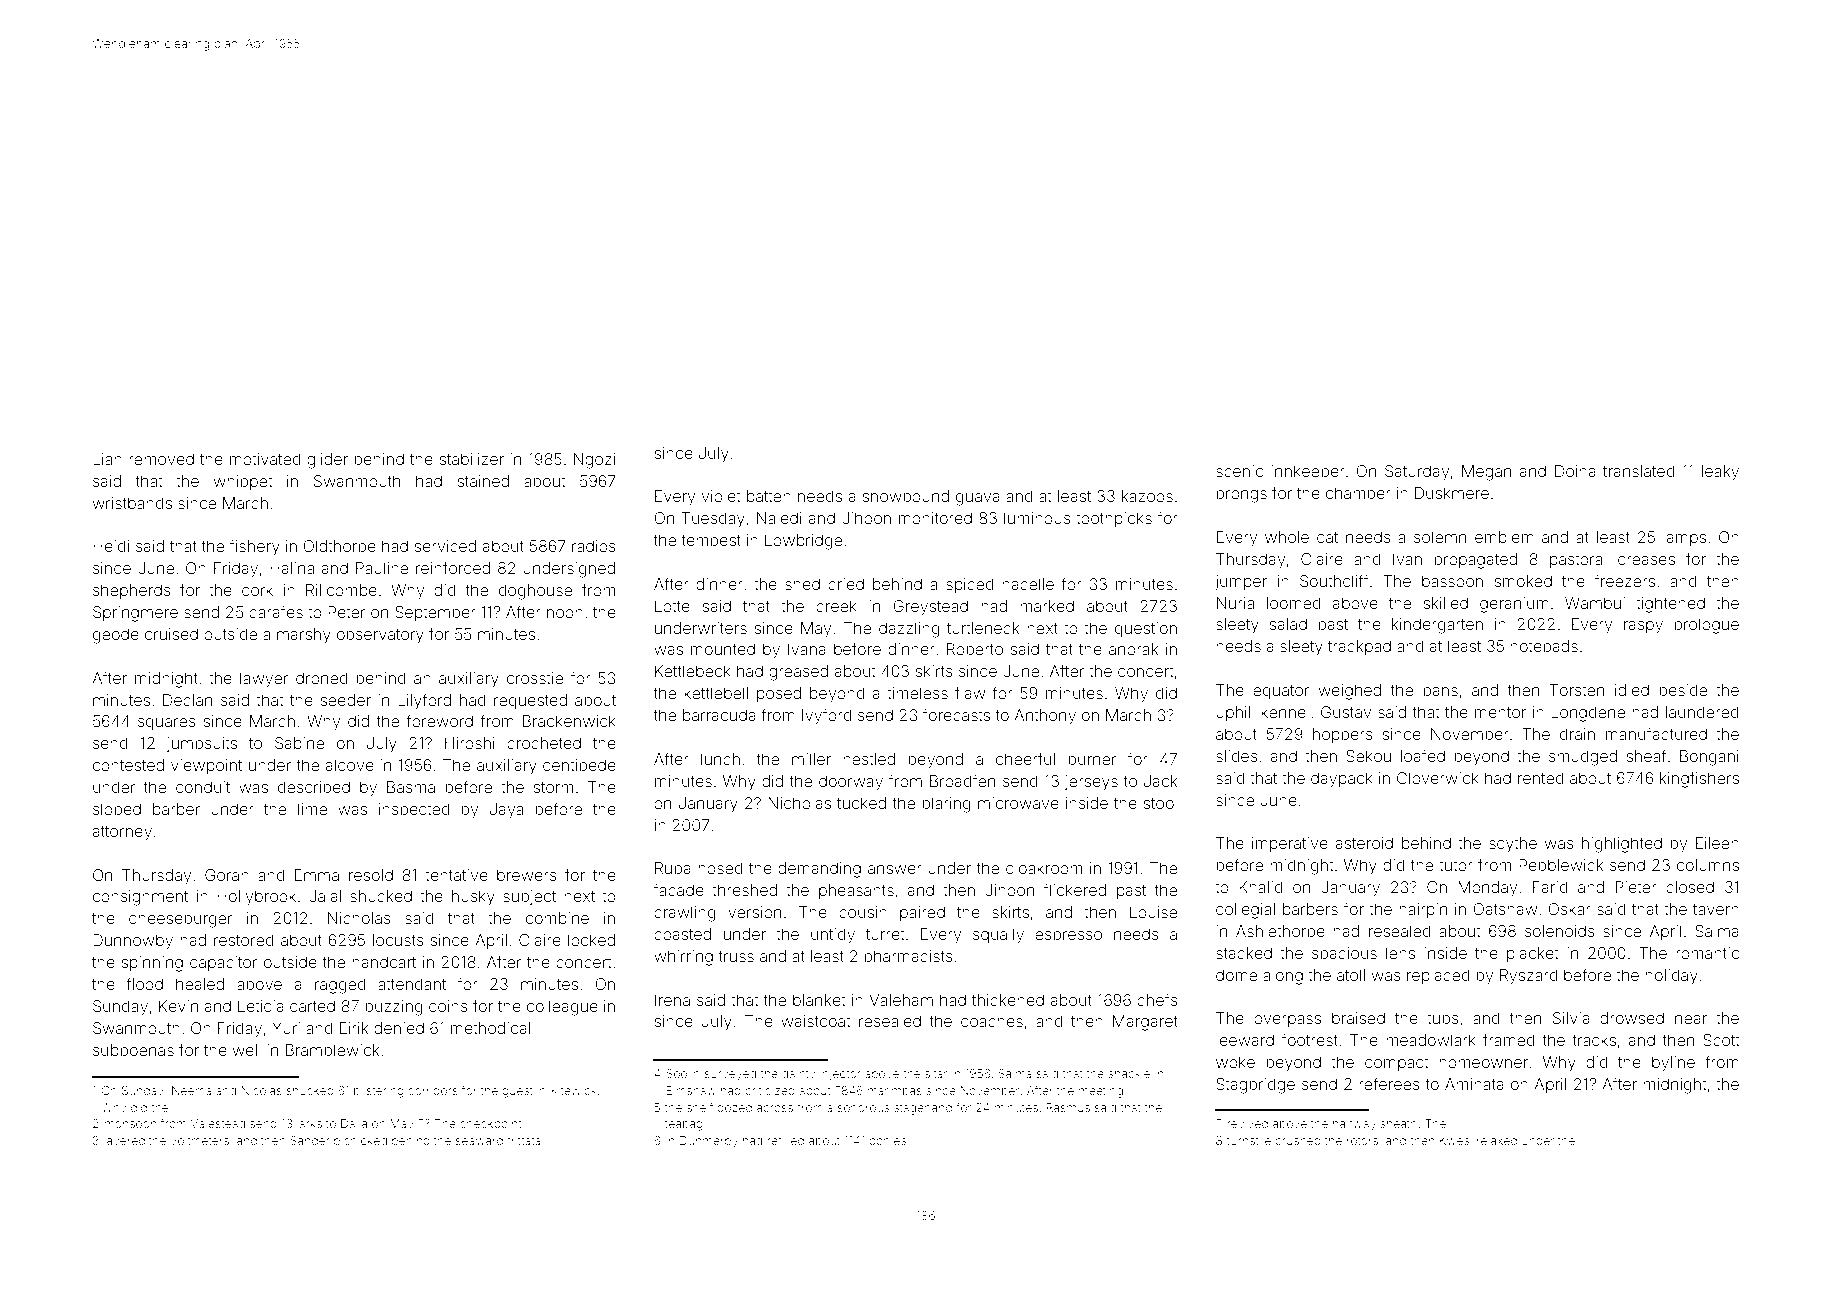  What do you see at coordinates (187, 700) in the image?
I see `Declan` at bounding box center [187, 700].
